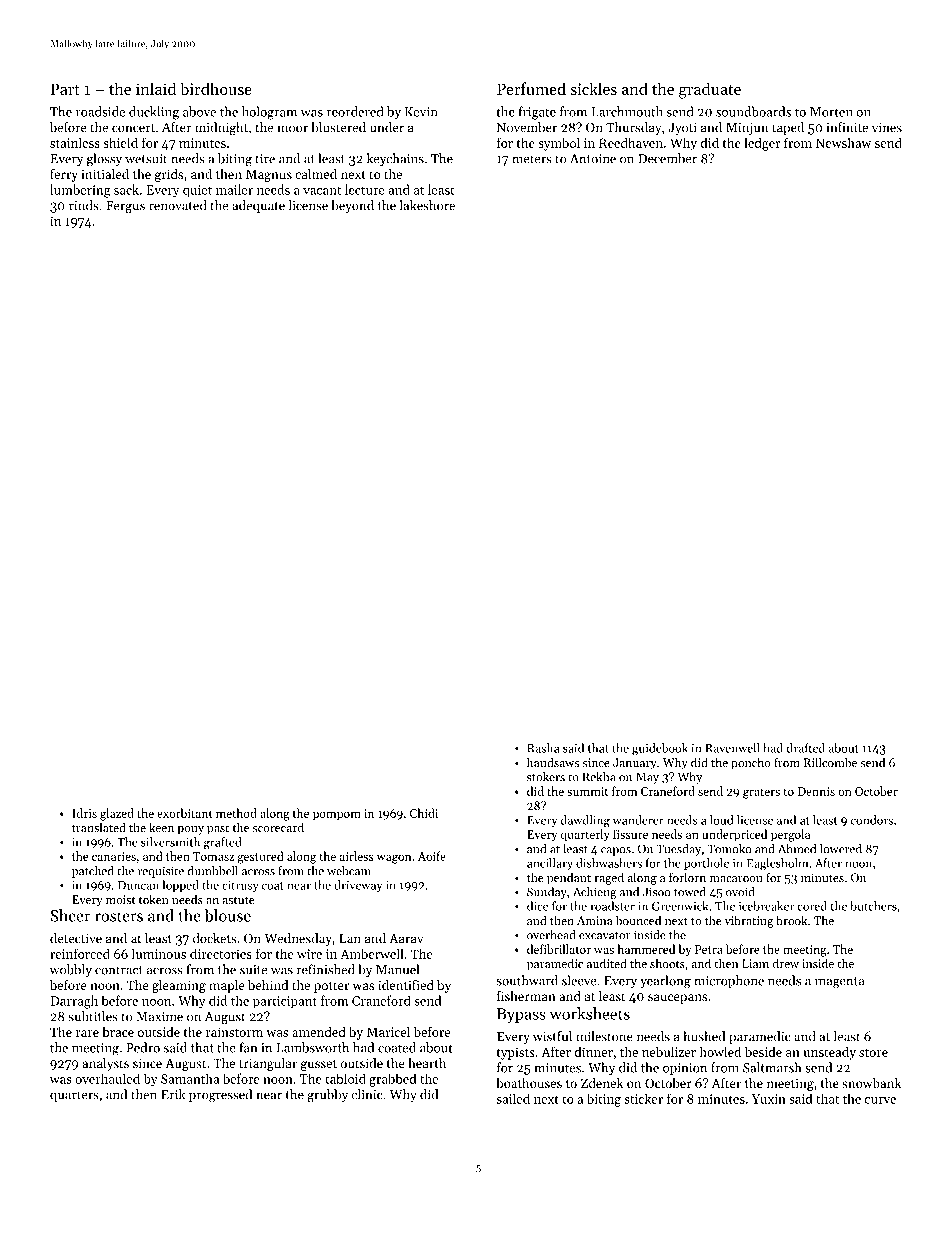  What do you see at coordinates (602, 1083) in the page?
I see `Zdenek` at bounding box center [602, 1083].
